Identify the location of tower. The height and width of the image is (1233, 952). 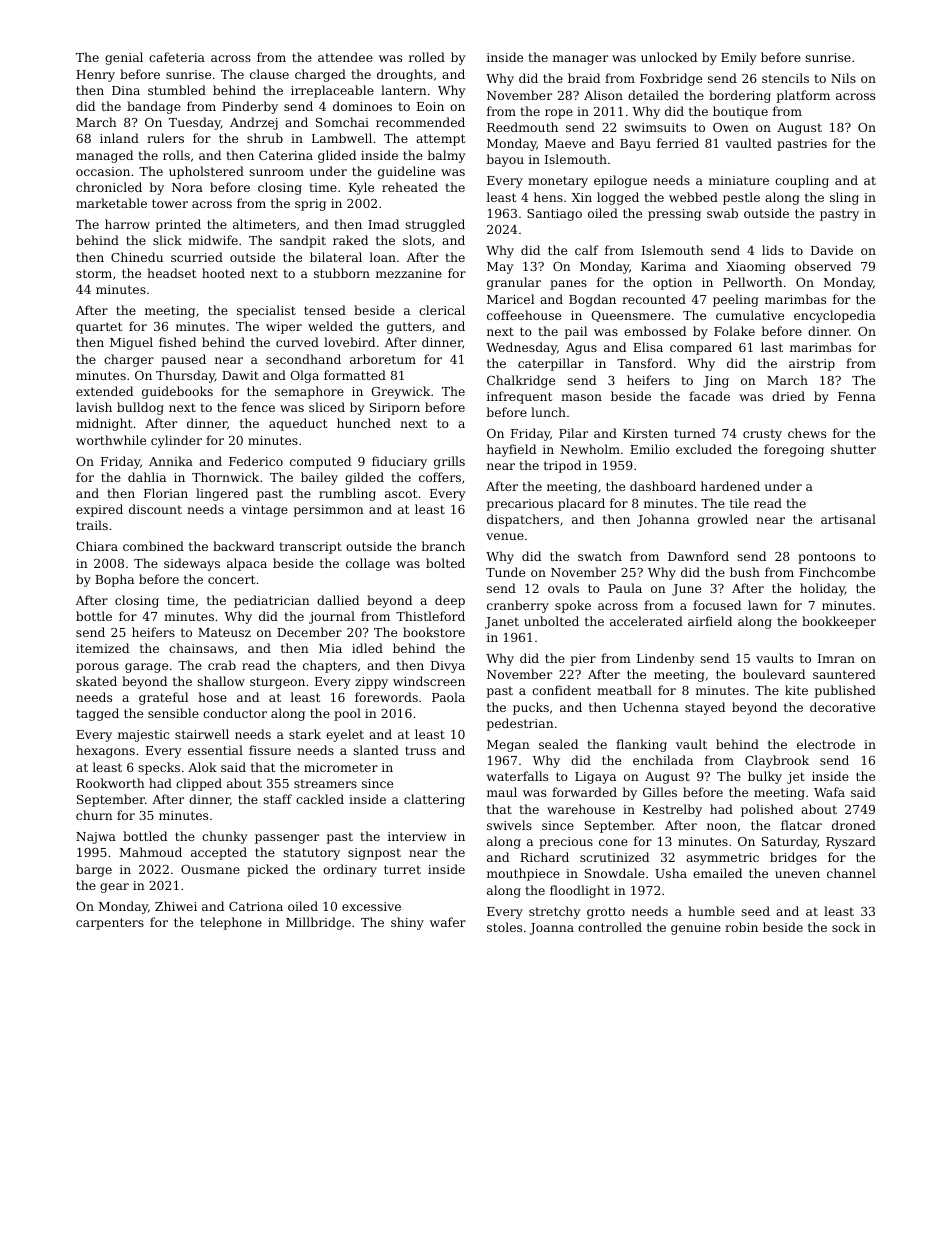
(170, 203).
